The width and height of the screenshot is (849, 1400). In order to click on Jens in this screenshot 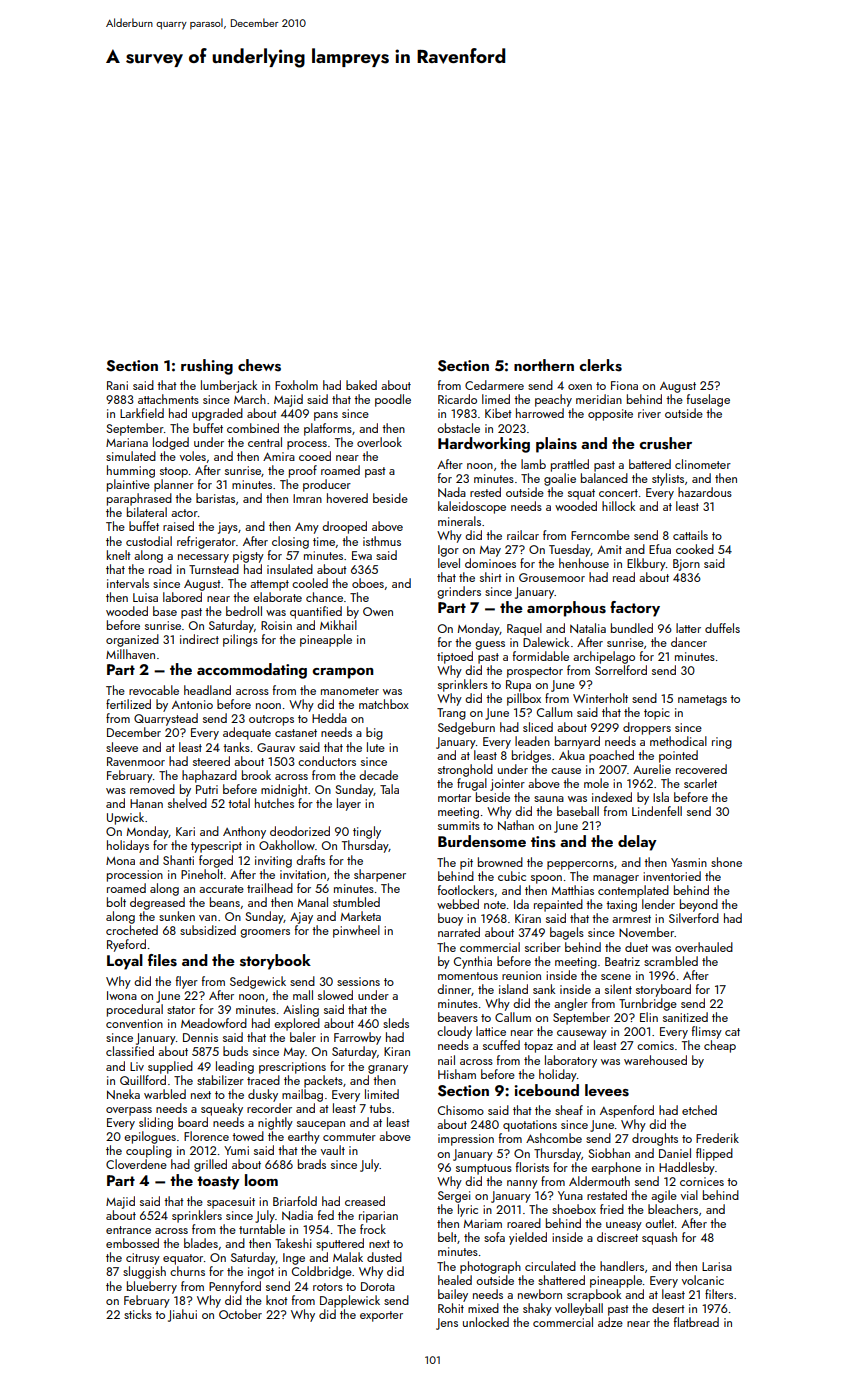, I will do `click(447, 1324)`.
